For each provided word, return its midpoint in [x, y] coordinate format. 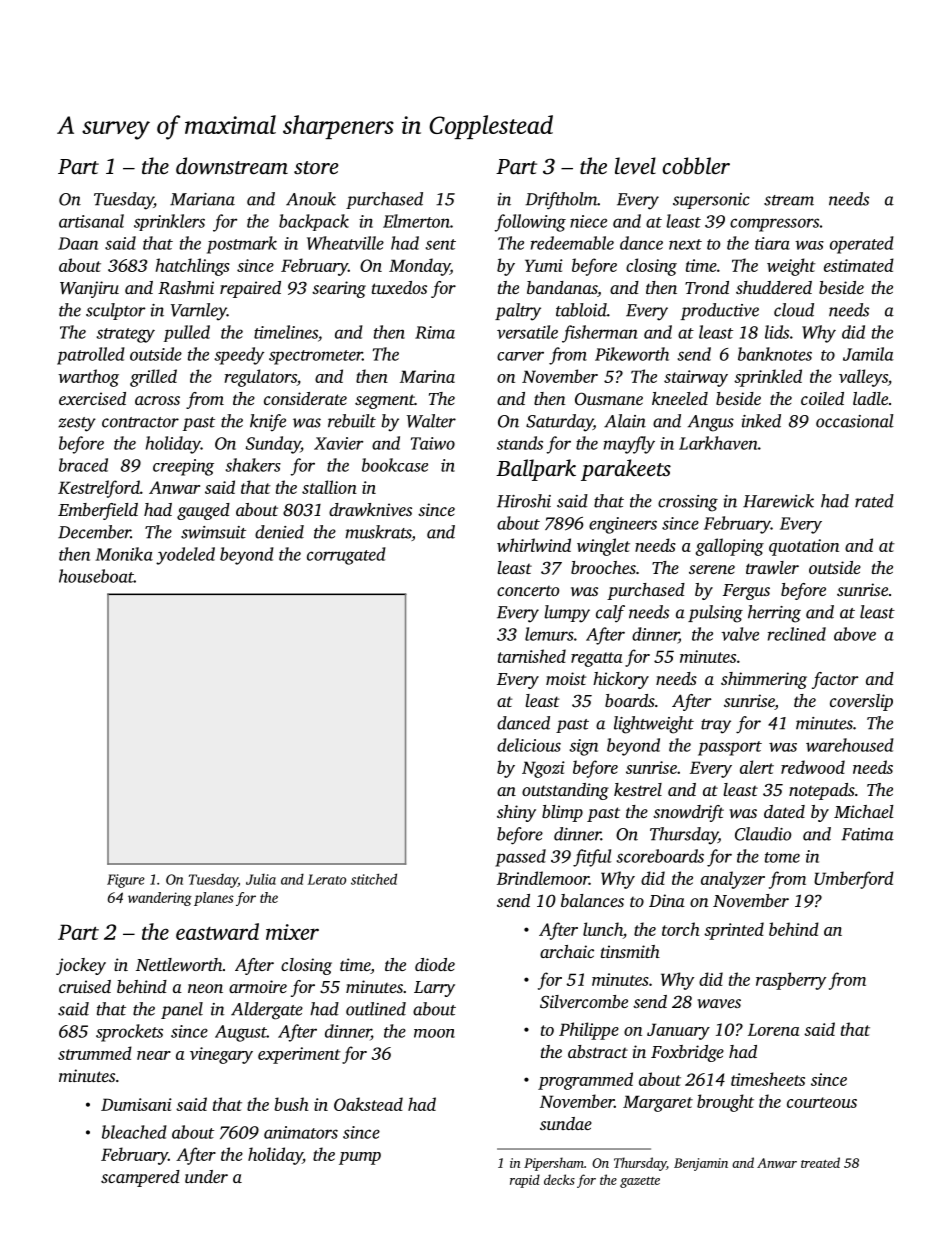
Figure [126, 881]
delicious [529, 745]
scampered [140, 1178]
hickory [621, 680]
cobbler [696, 165]
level [635, 165]
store [316, 167]
